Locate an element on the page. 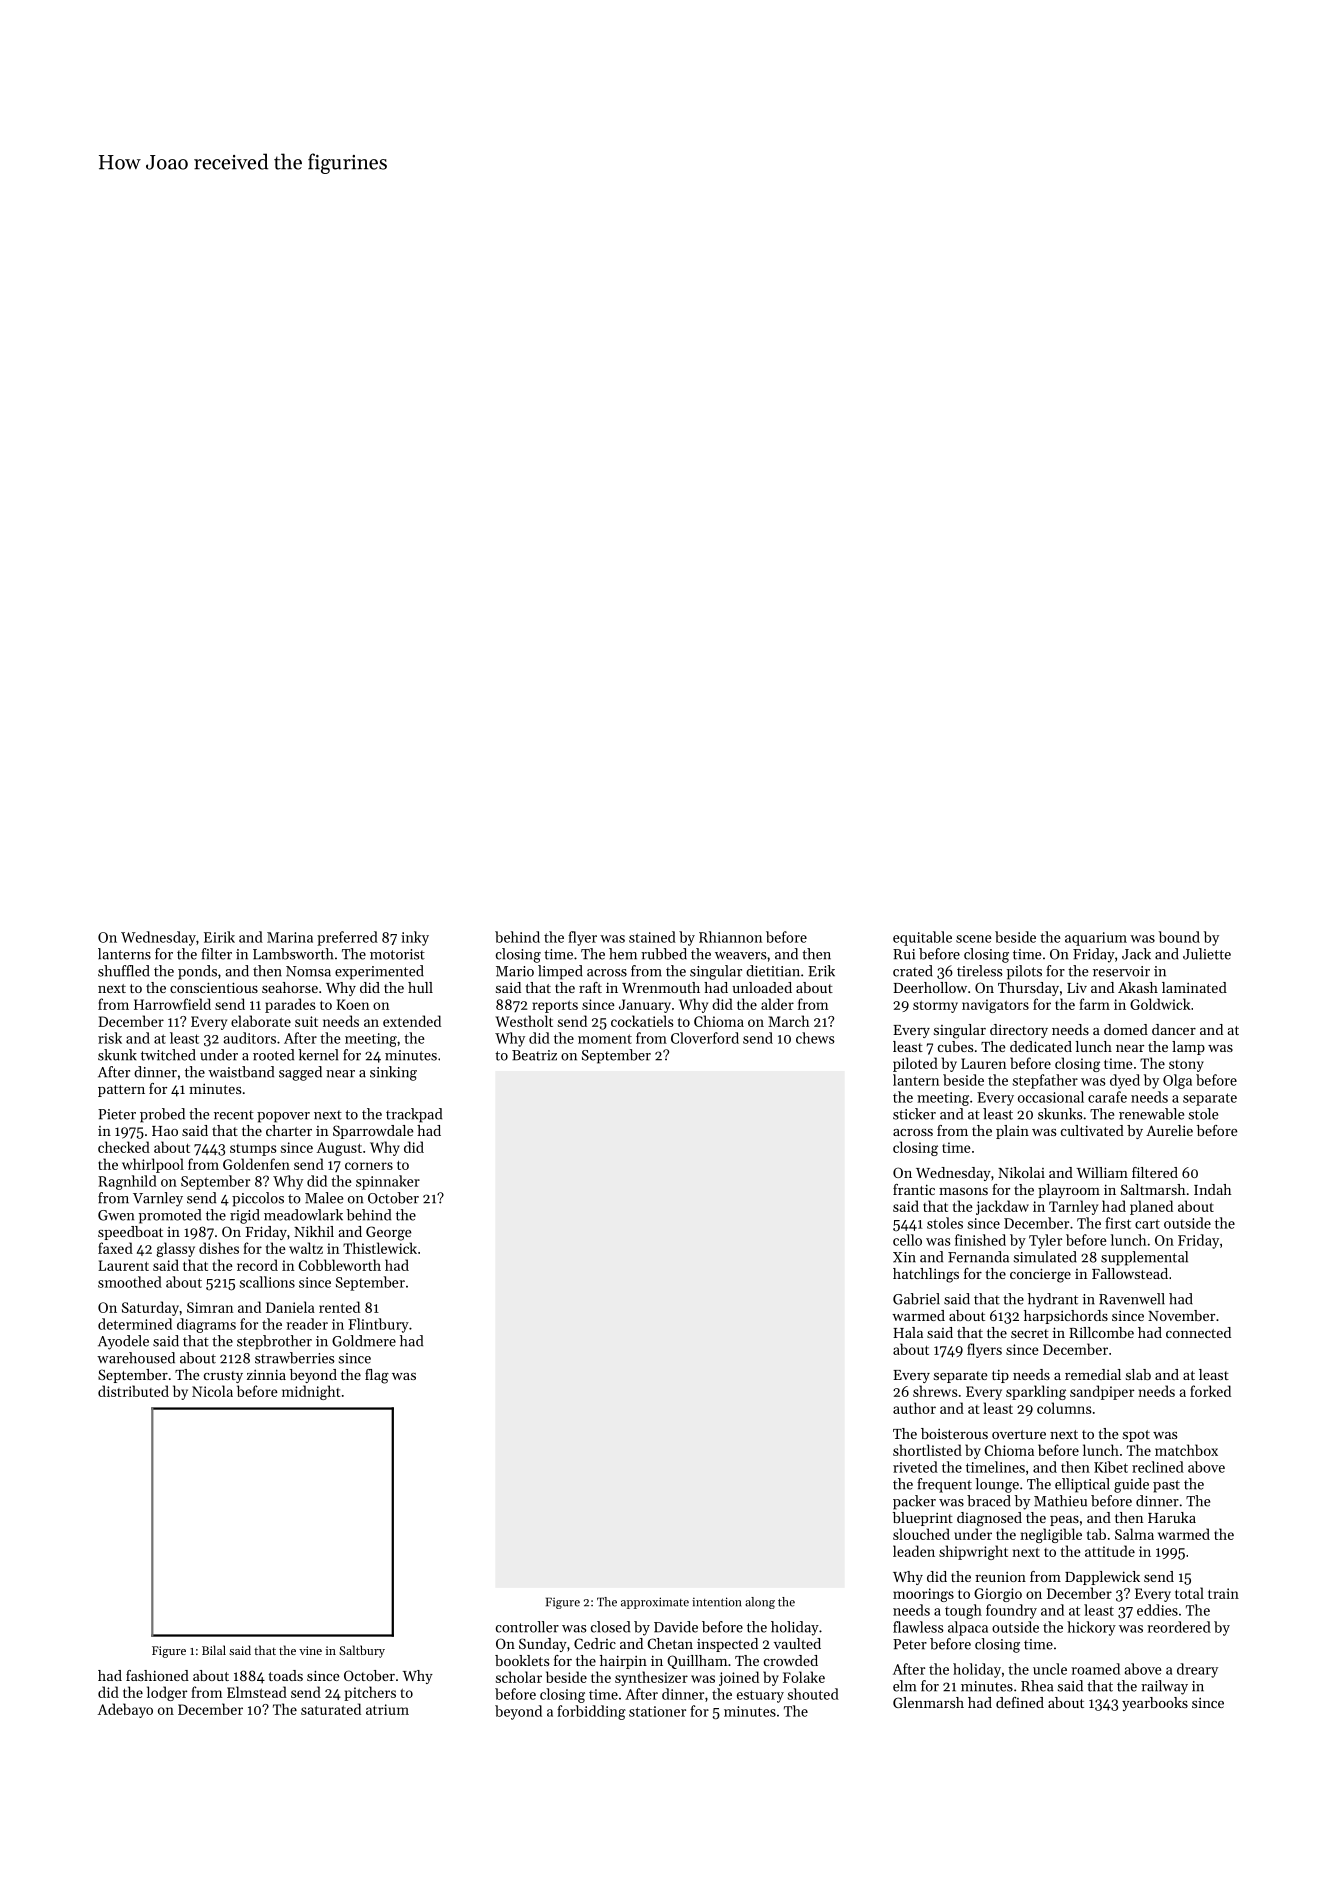  Wrenmouth is located at coordinates (661, 987).
